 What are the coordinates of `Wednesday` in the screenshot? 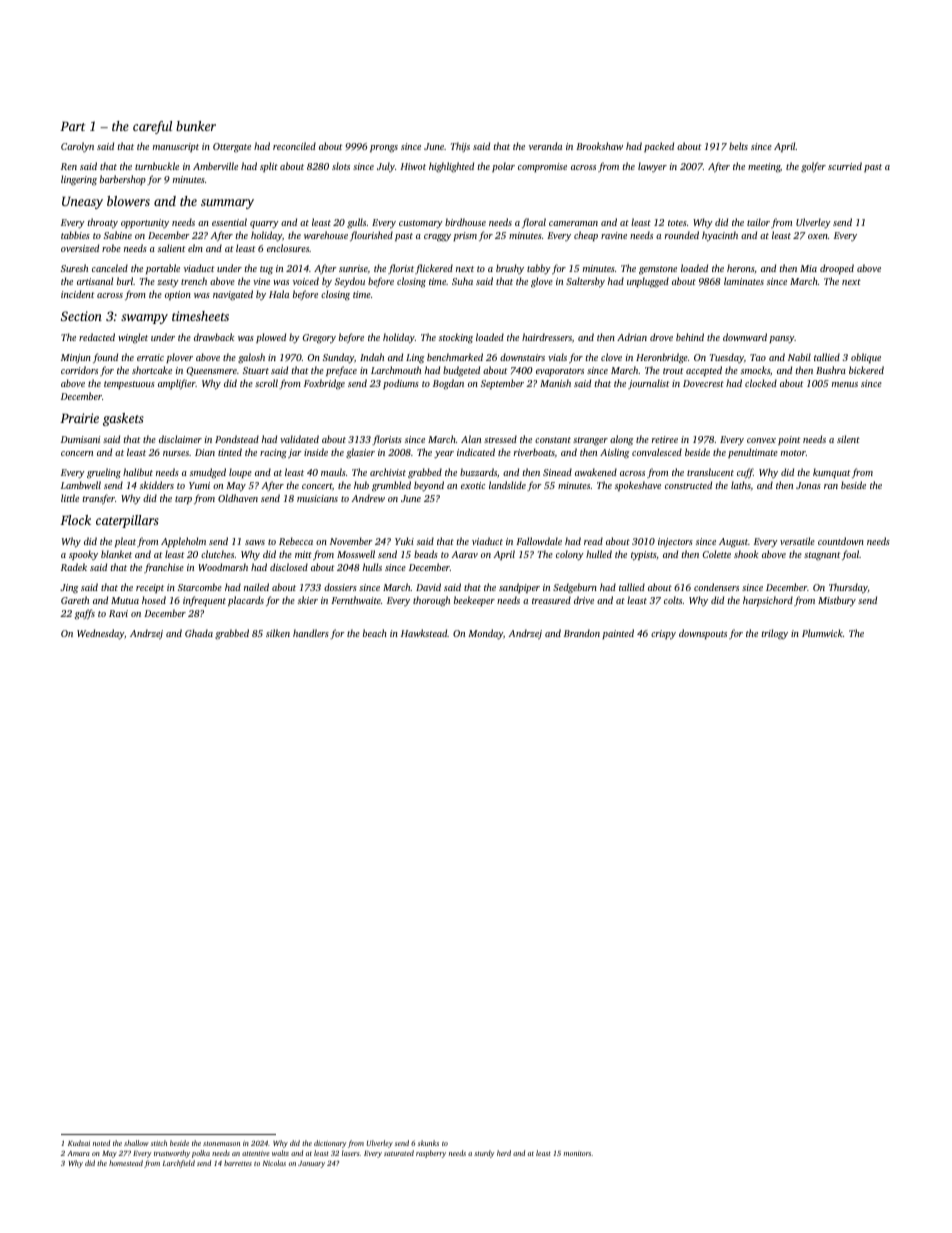 It's located at (100, 634).
